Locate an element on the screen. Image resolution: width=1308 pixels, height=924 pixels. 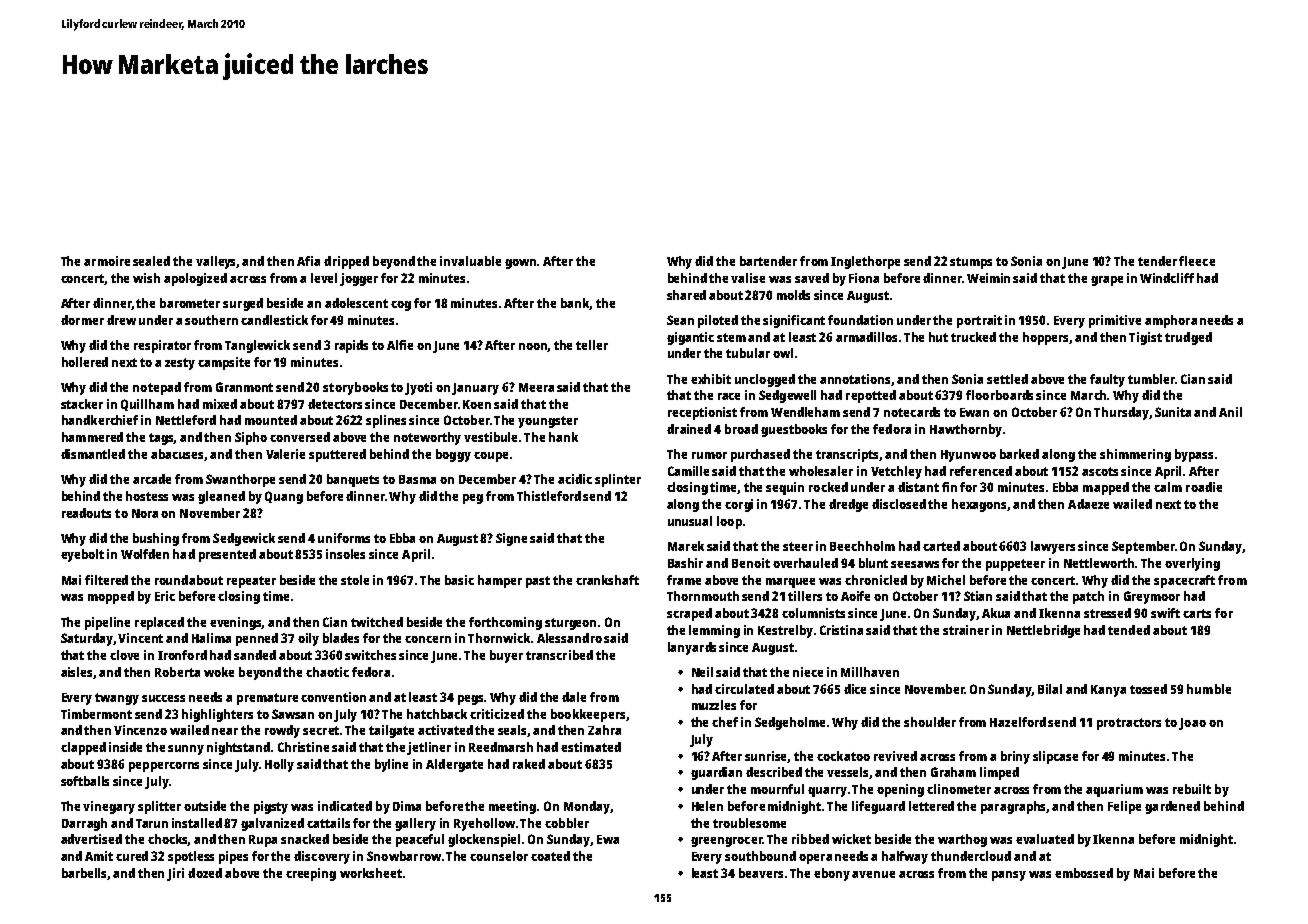
worksheet is located at coordinates (371, 873).
